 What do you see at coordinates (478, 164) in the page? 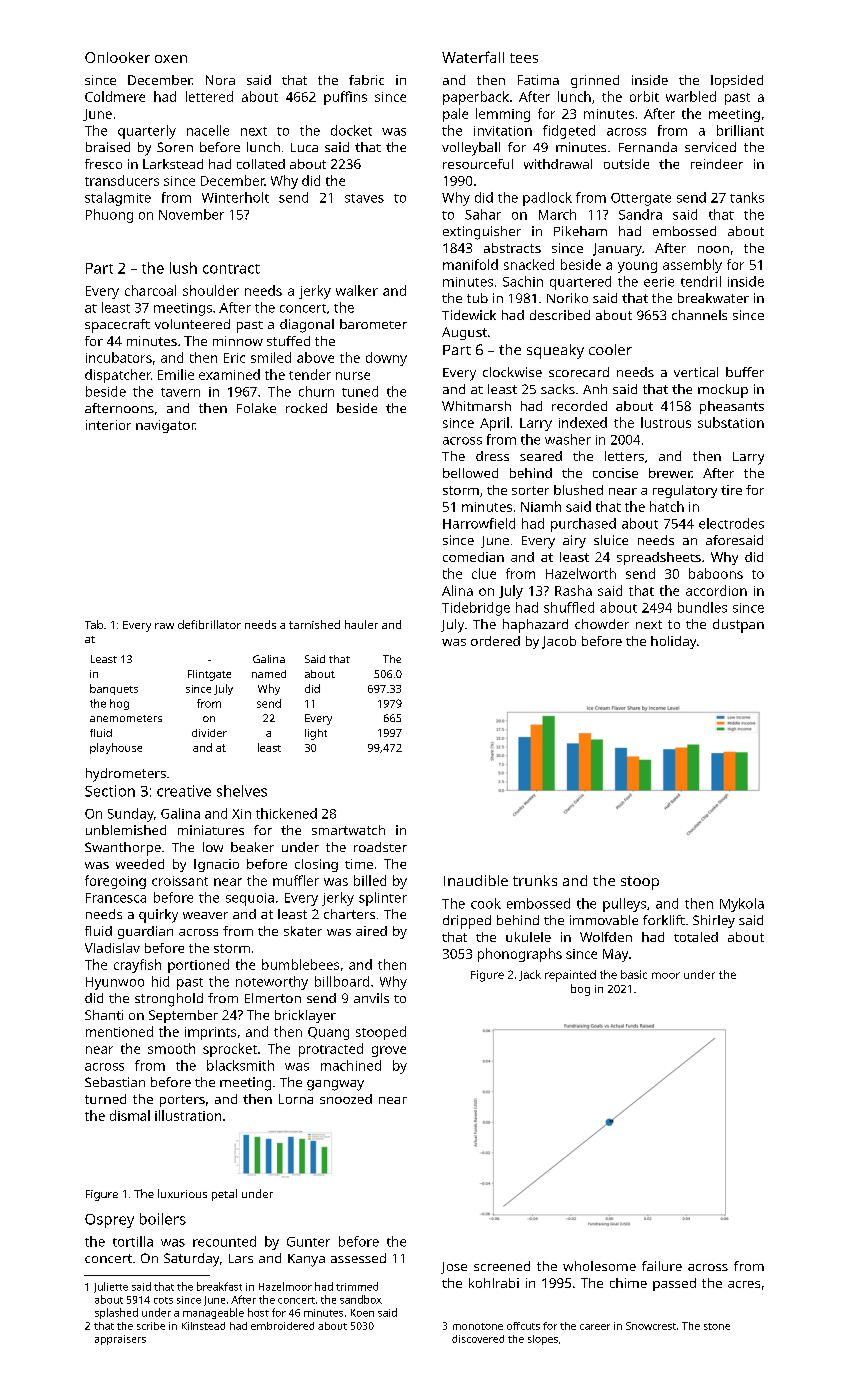
I see `resourceful` at bounding box center [478, 164].
